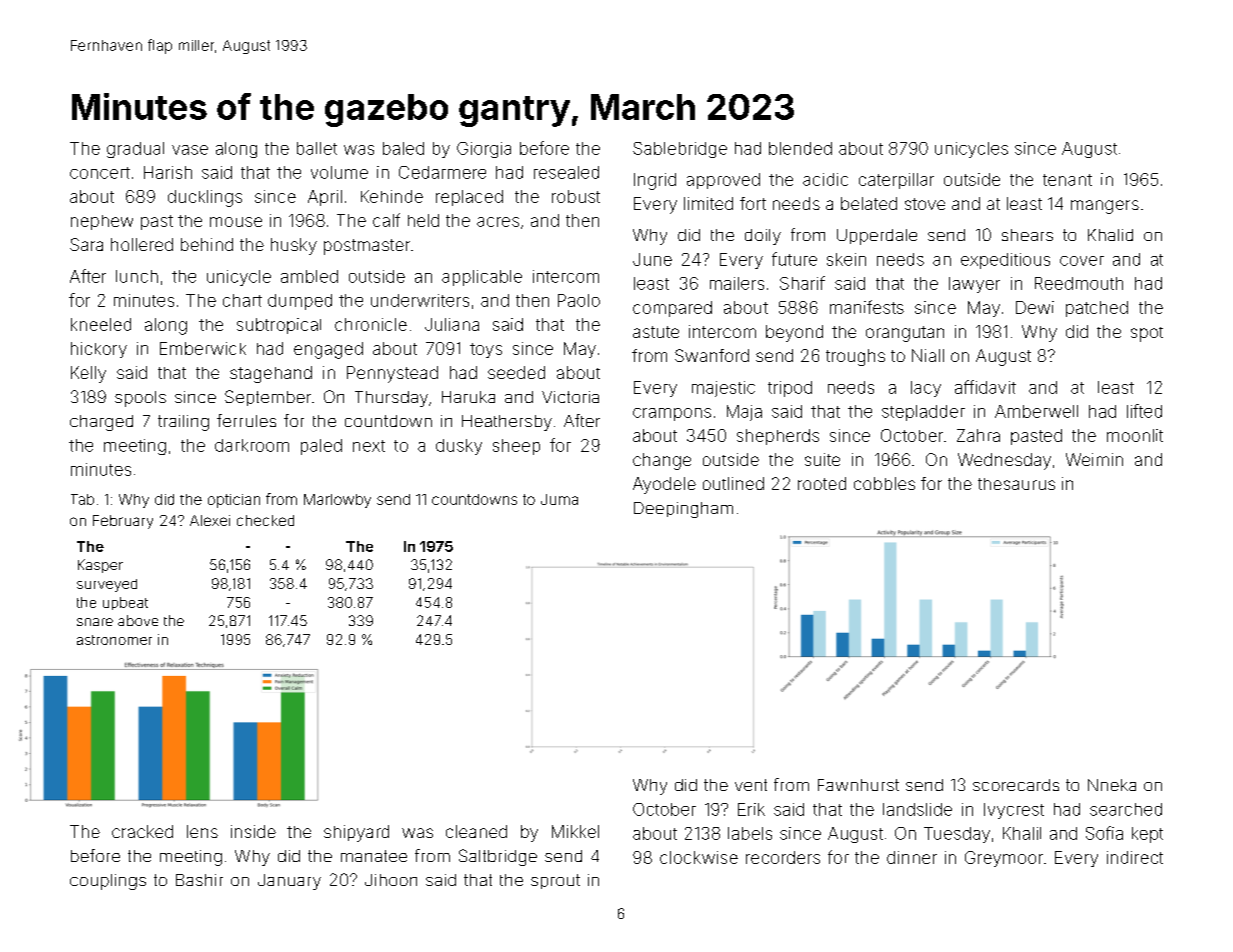 Image resolution: width=1233 pixels, height=952 pixels. What do you see at coordinates (917, 809) in the document?
I see `landslide` at bounding box center [917, 809].
